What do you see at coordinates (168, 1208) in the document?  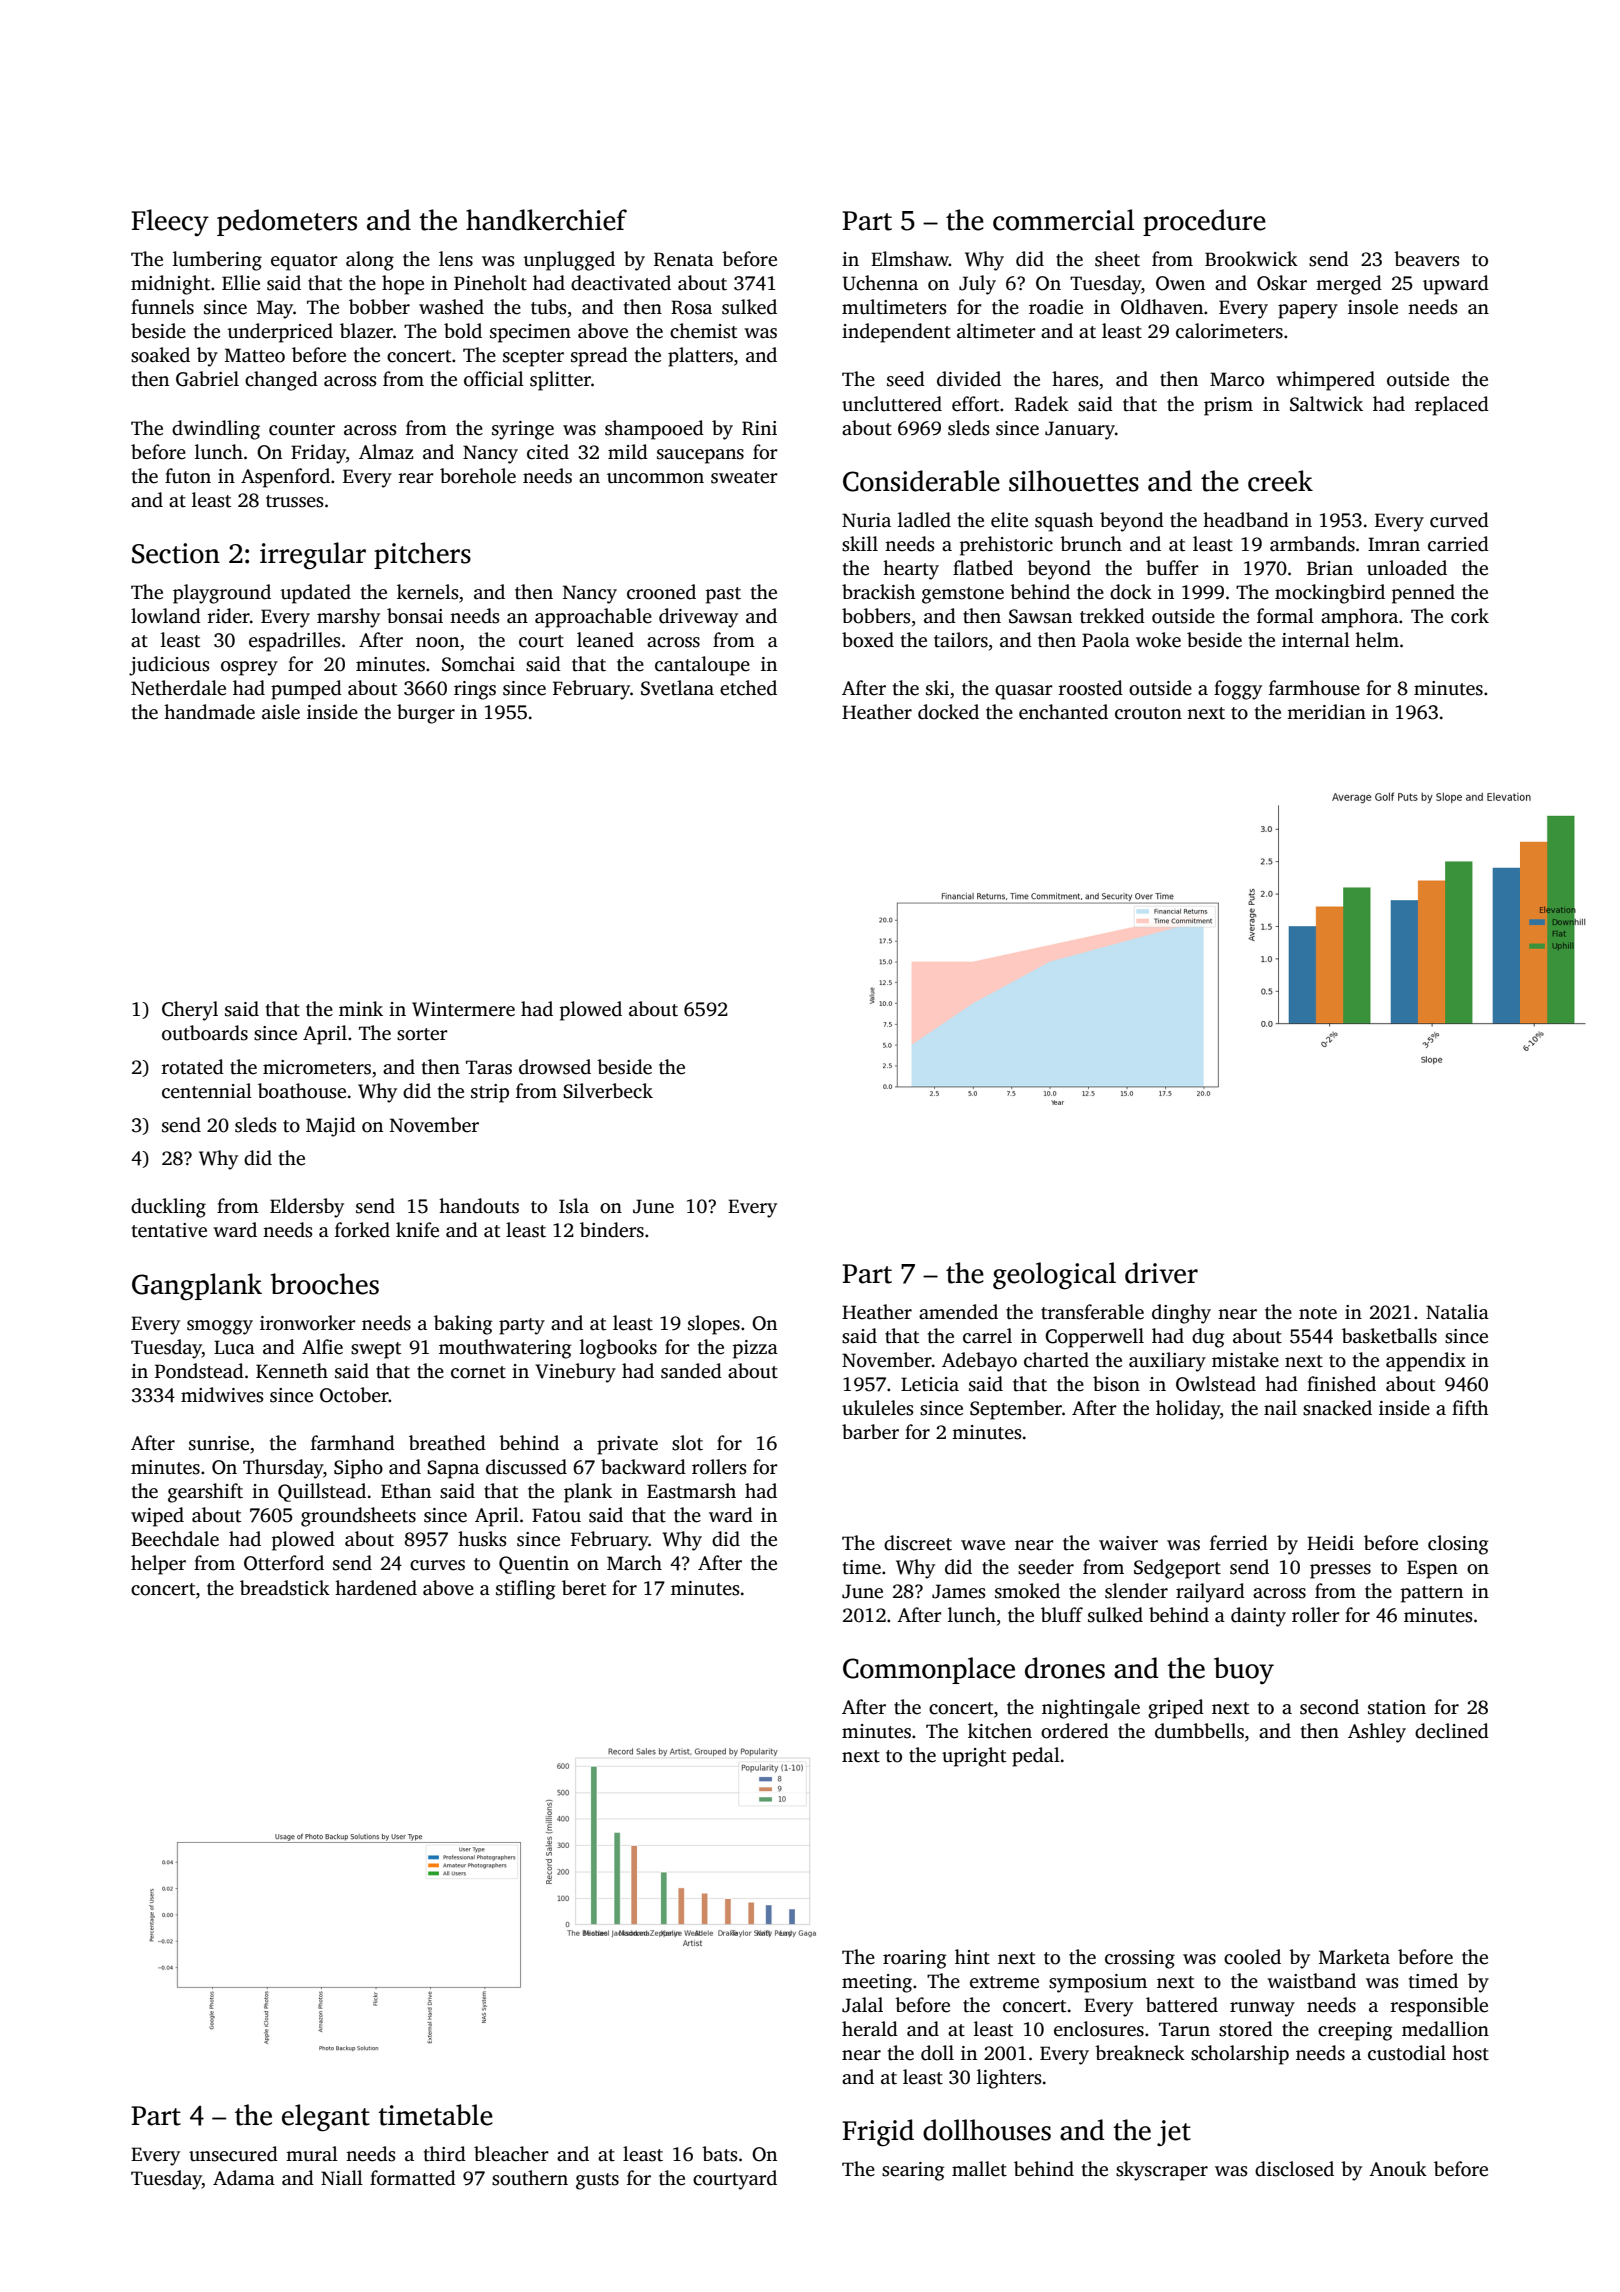 I see `duckling` at bounding box center [168, 1208].
